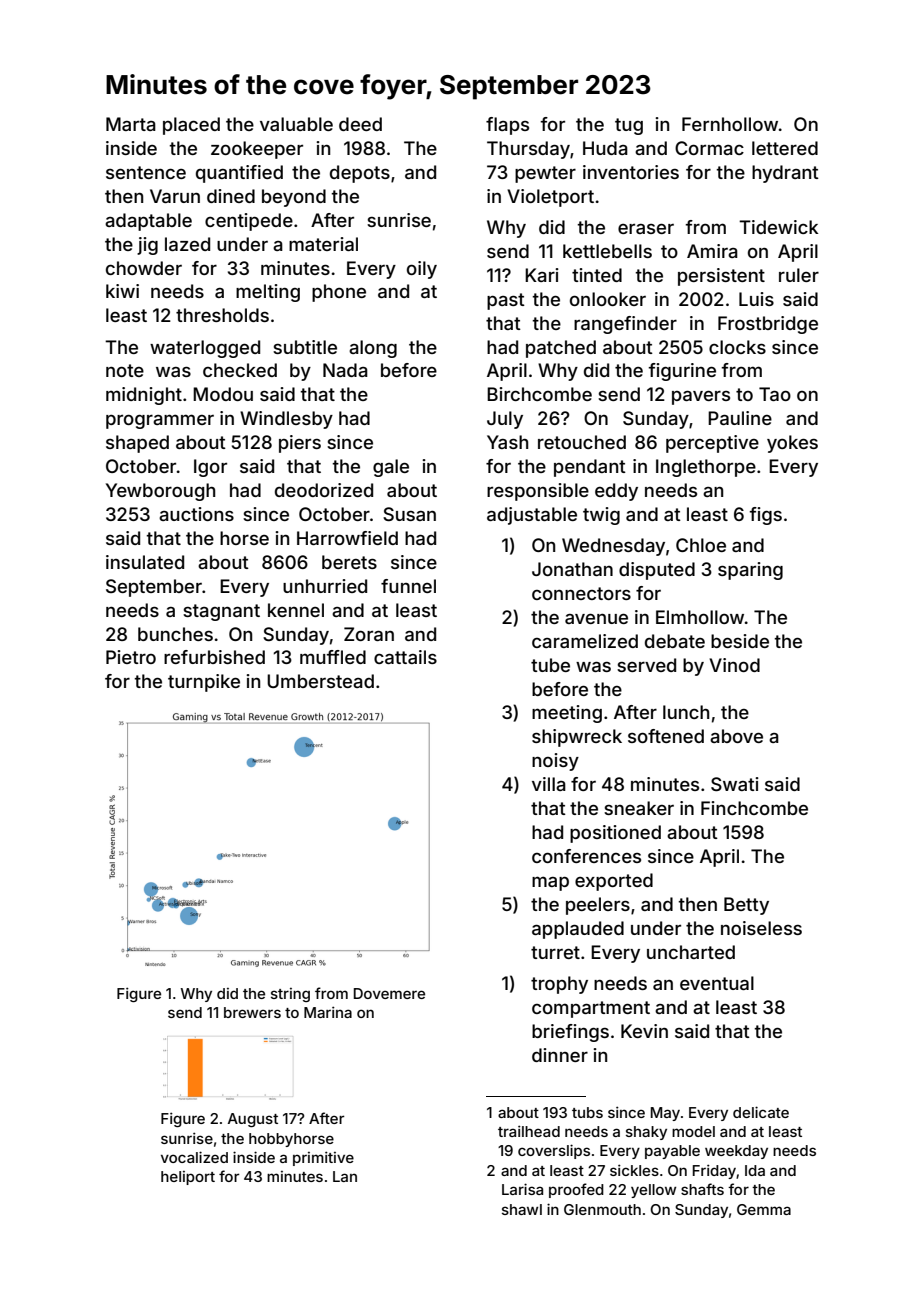  What do you see at coordinates (320, 681) in the document?
I see `Umberstead` at bounding box center [320, 681].
